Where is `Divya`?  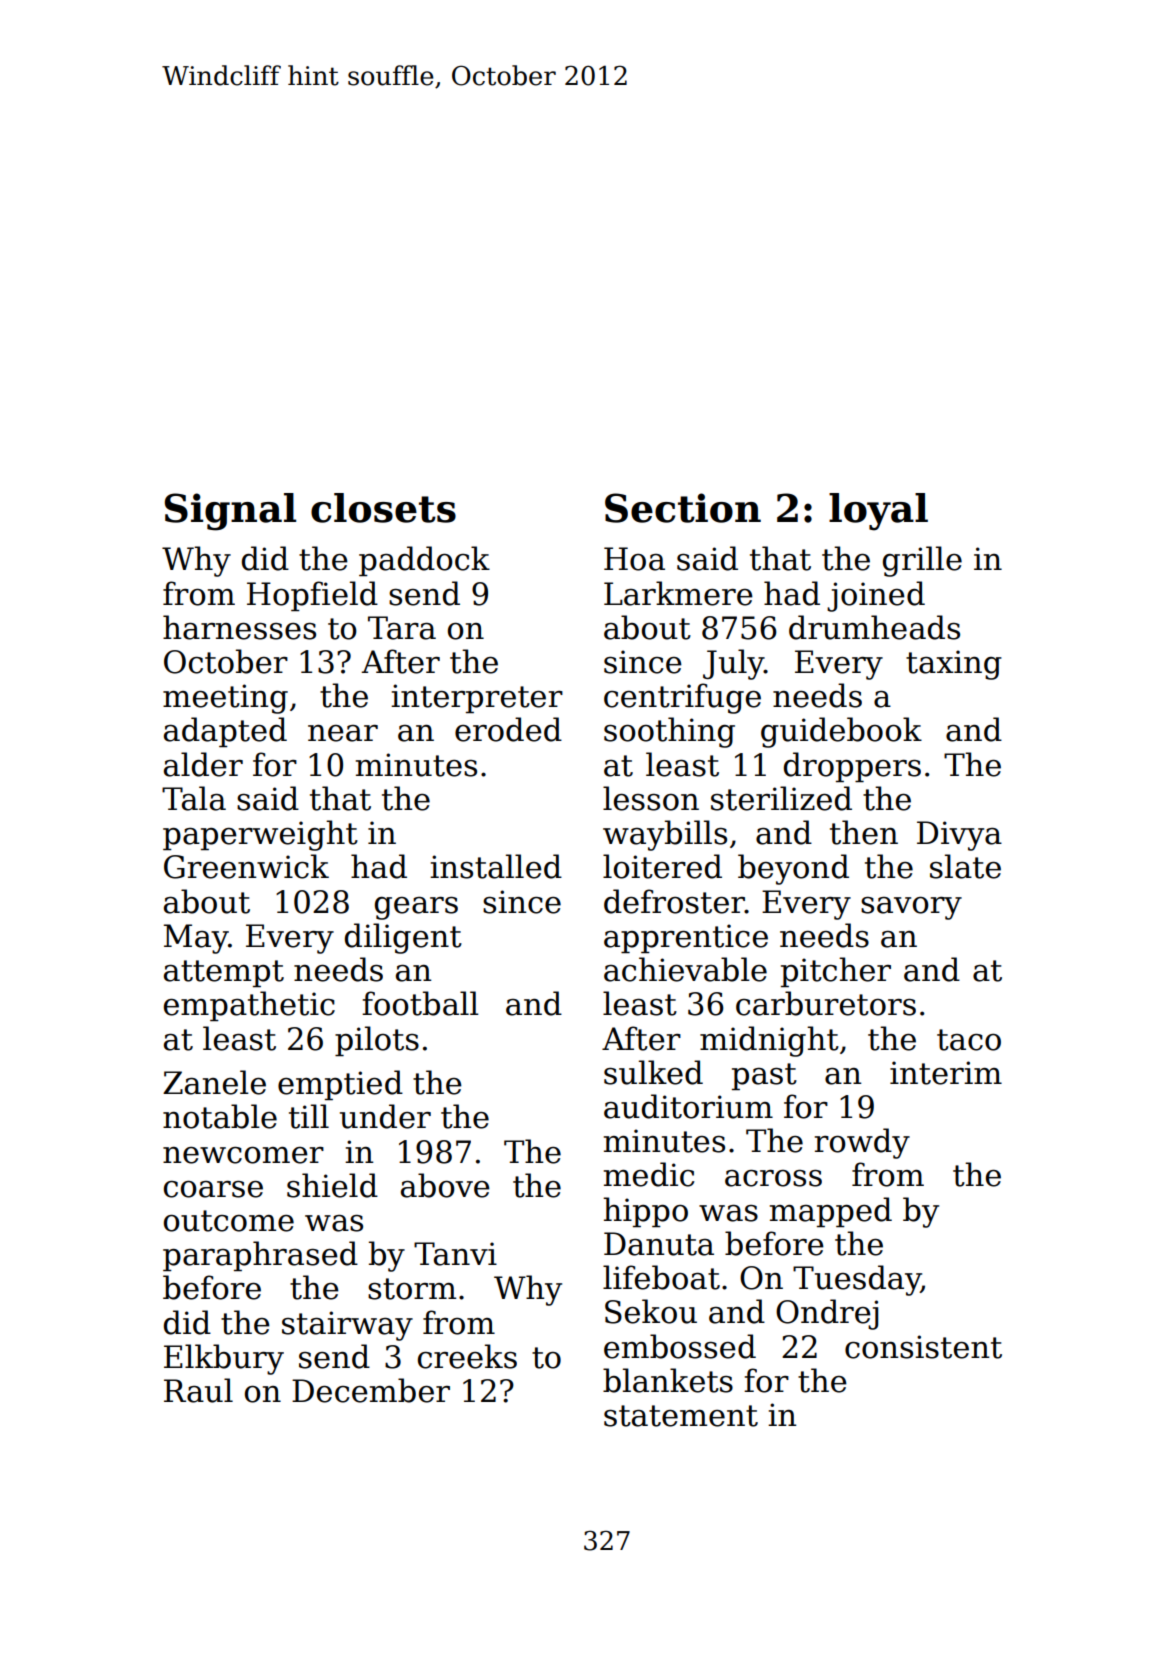
Divya is located at coordinates (959, 836).
